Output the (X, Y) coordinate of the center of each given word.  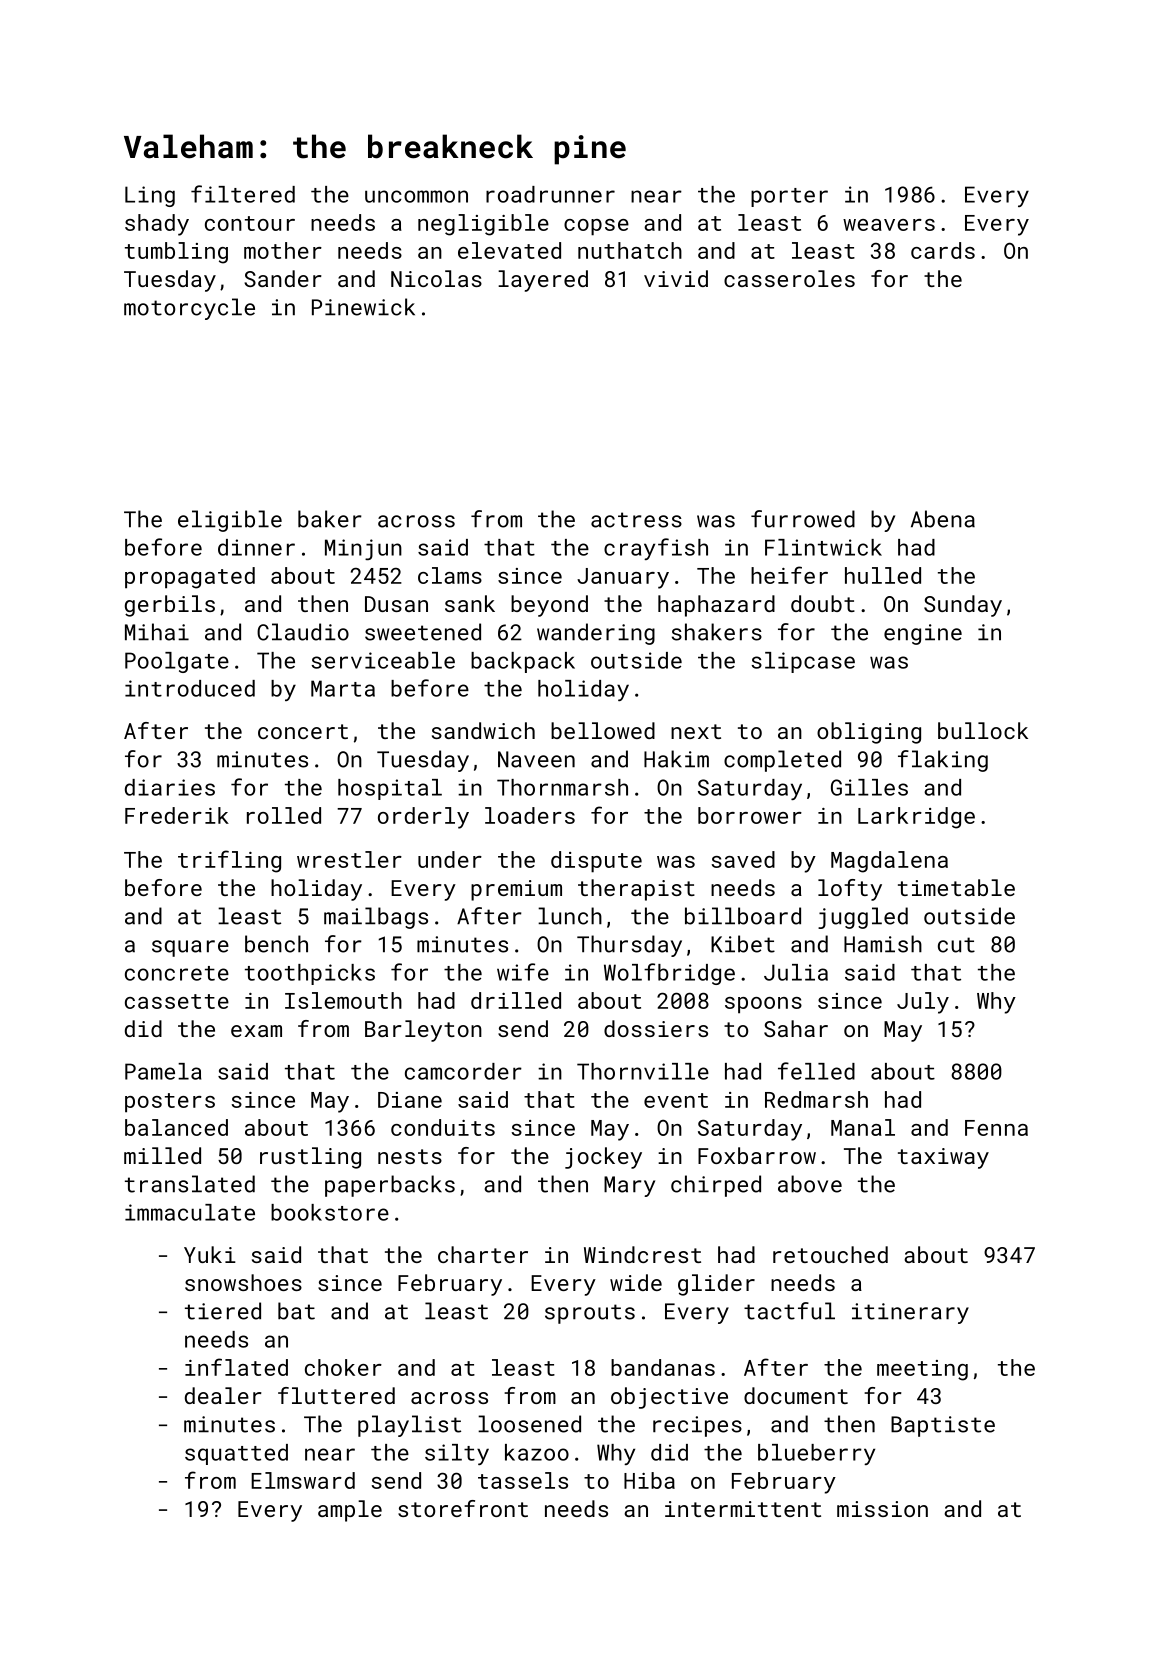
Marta (343, 688)
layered (543, 281)
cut (956, 945)
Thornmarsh (562, 787)
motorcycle (189, 309)
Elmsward (303, 1480)
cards (943, 250)
